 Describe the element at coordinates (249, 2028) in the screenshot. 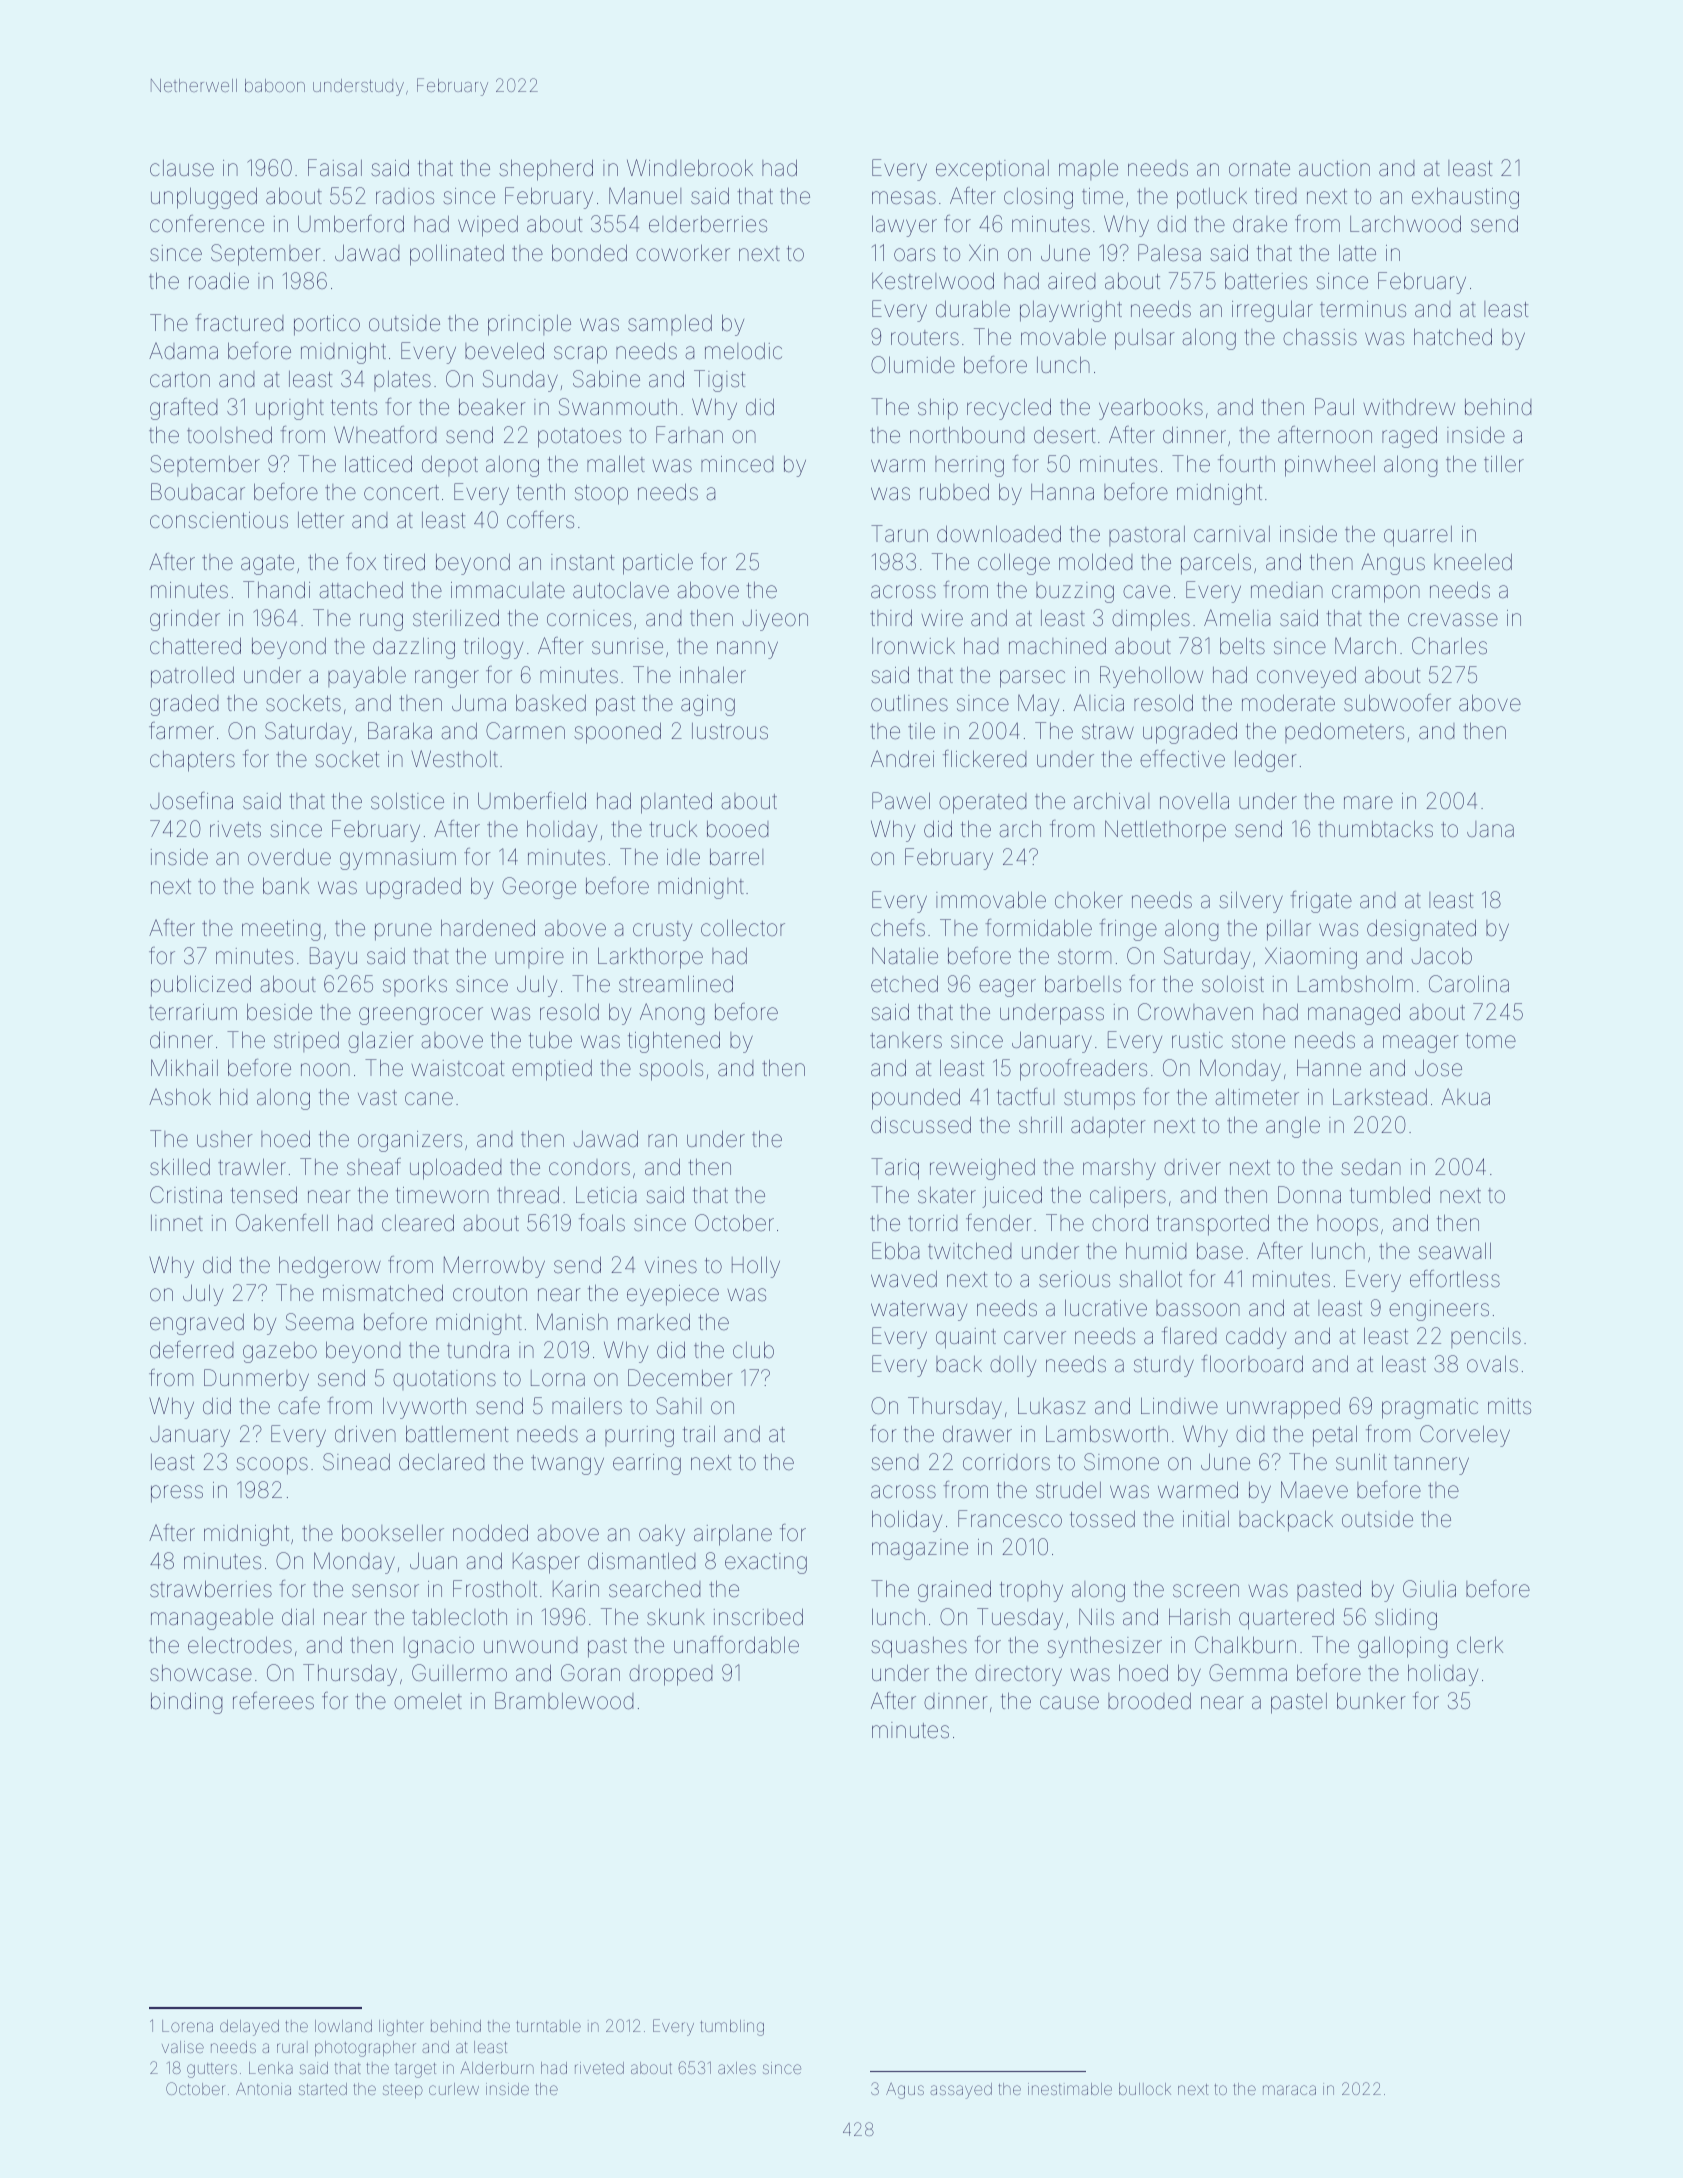

I see `delayed` at that location.
